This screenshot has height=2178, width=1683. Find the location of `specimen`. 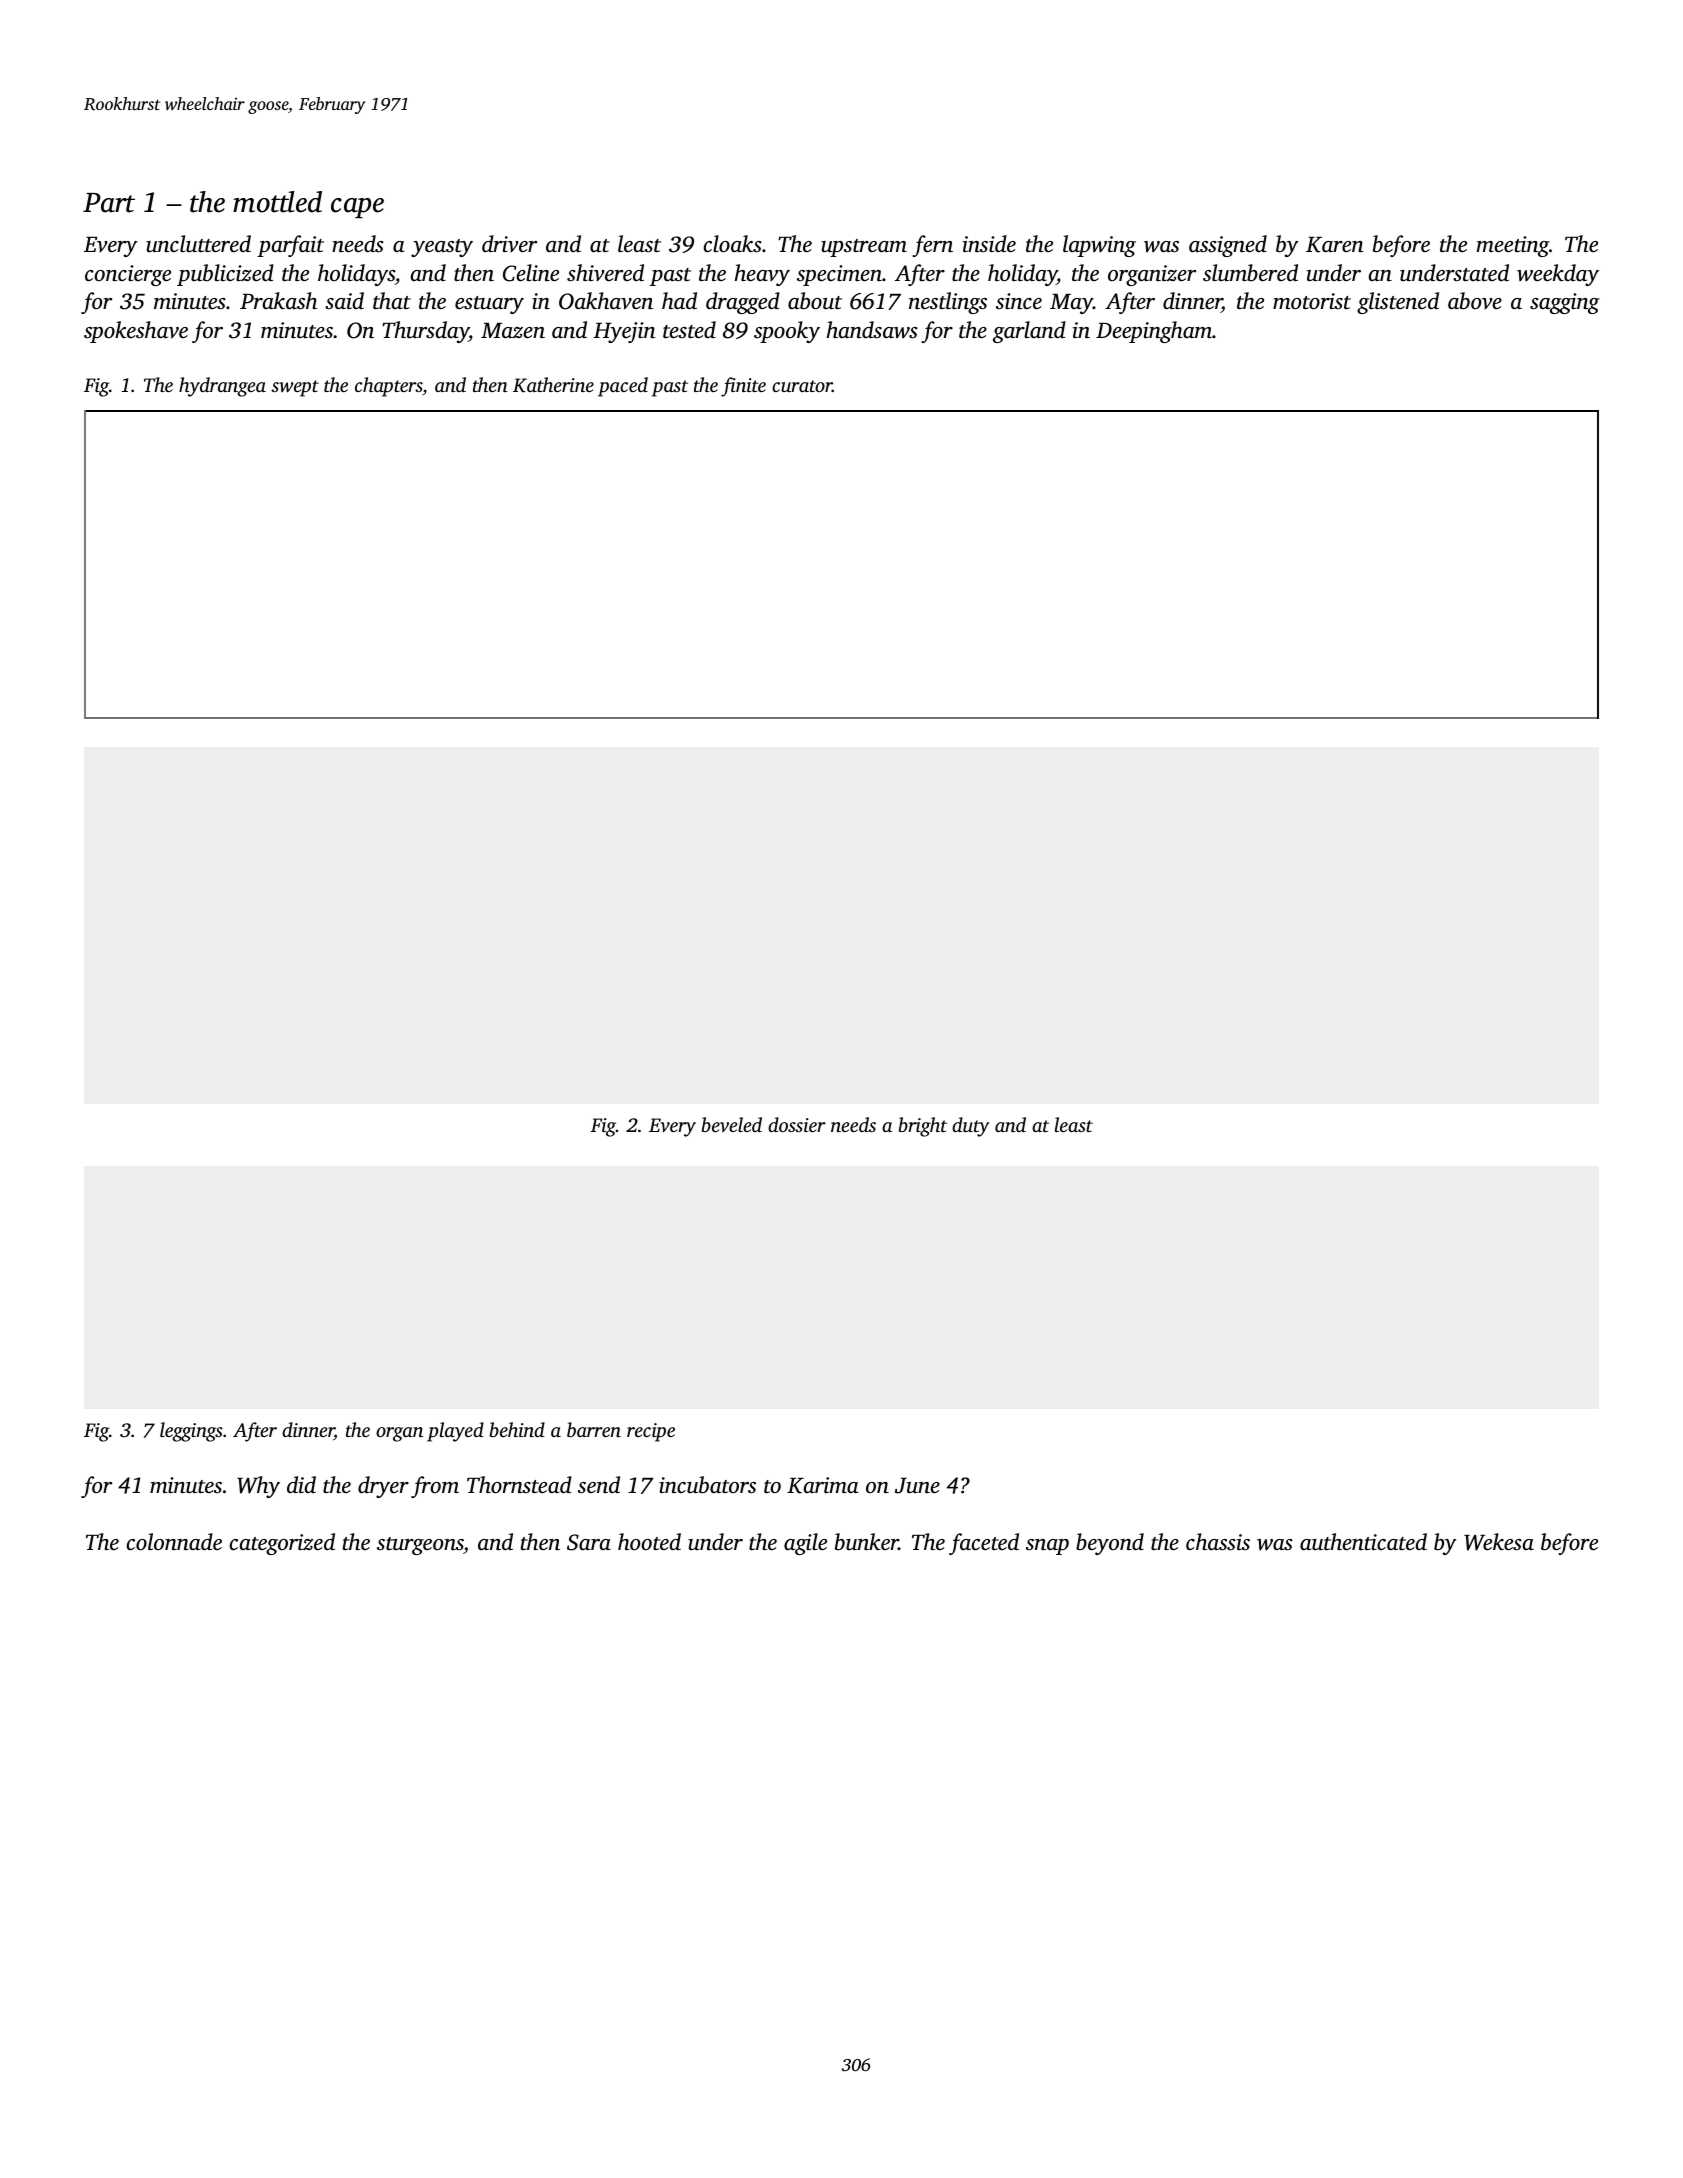

specimen is located at coordinates (839, 275).
